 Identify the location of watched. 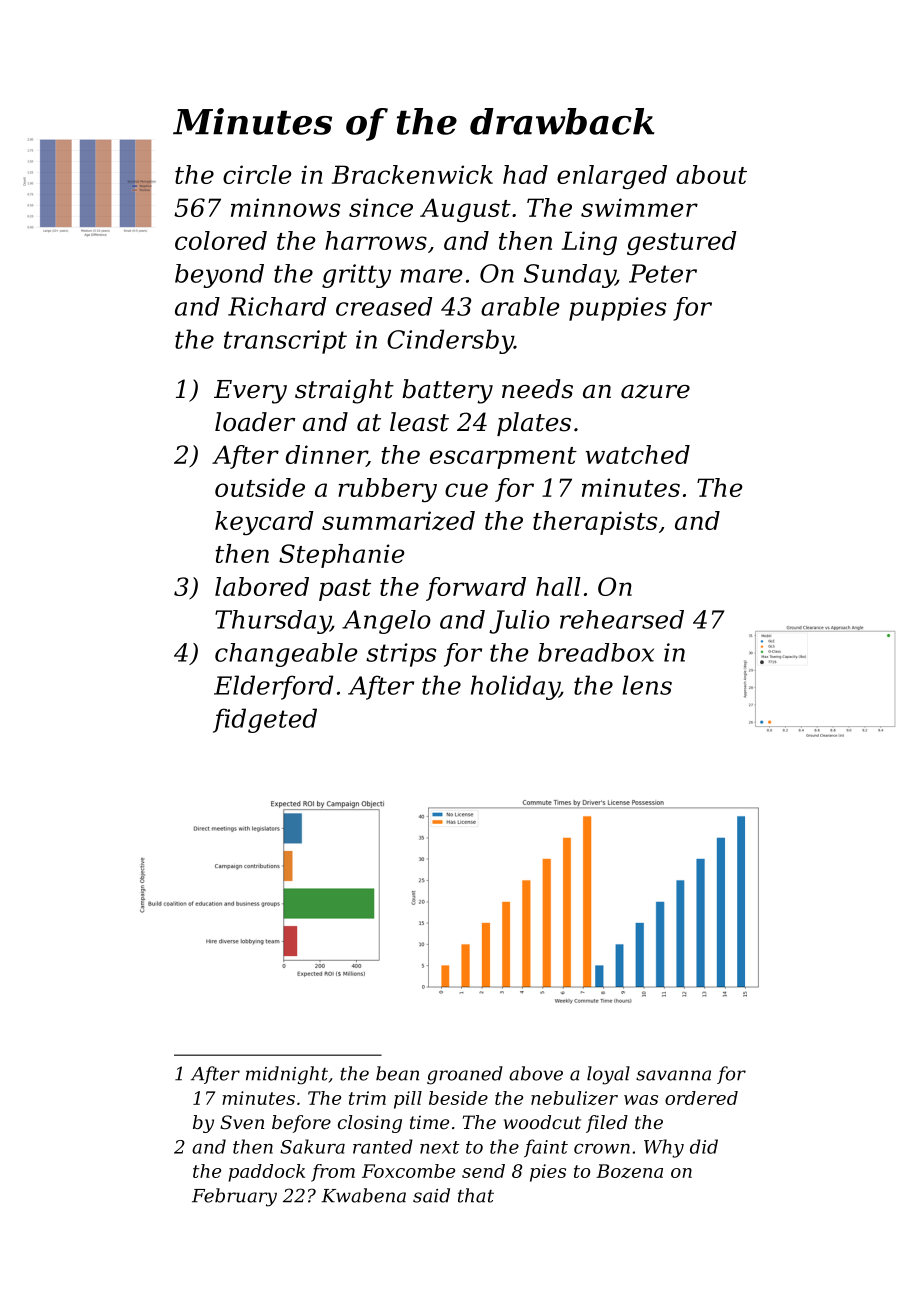
(638, 454).
